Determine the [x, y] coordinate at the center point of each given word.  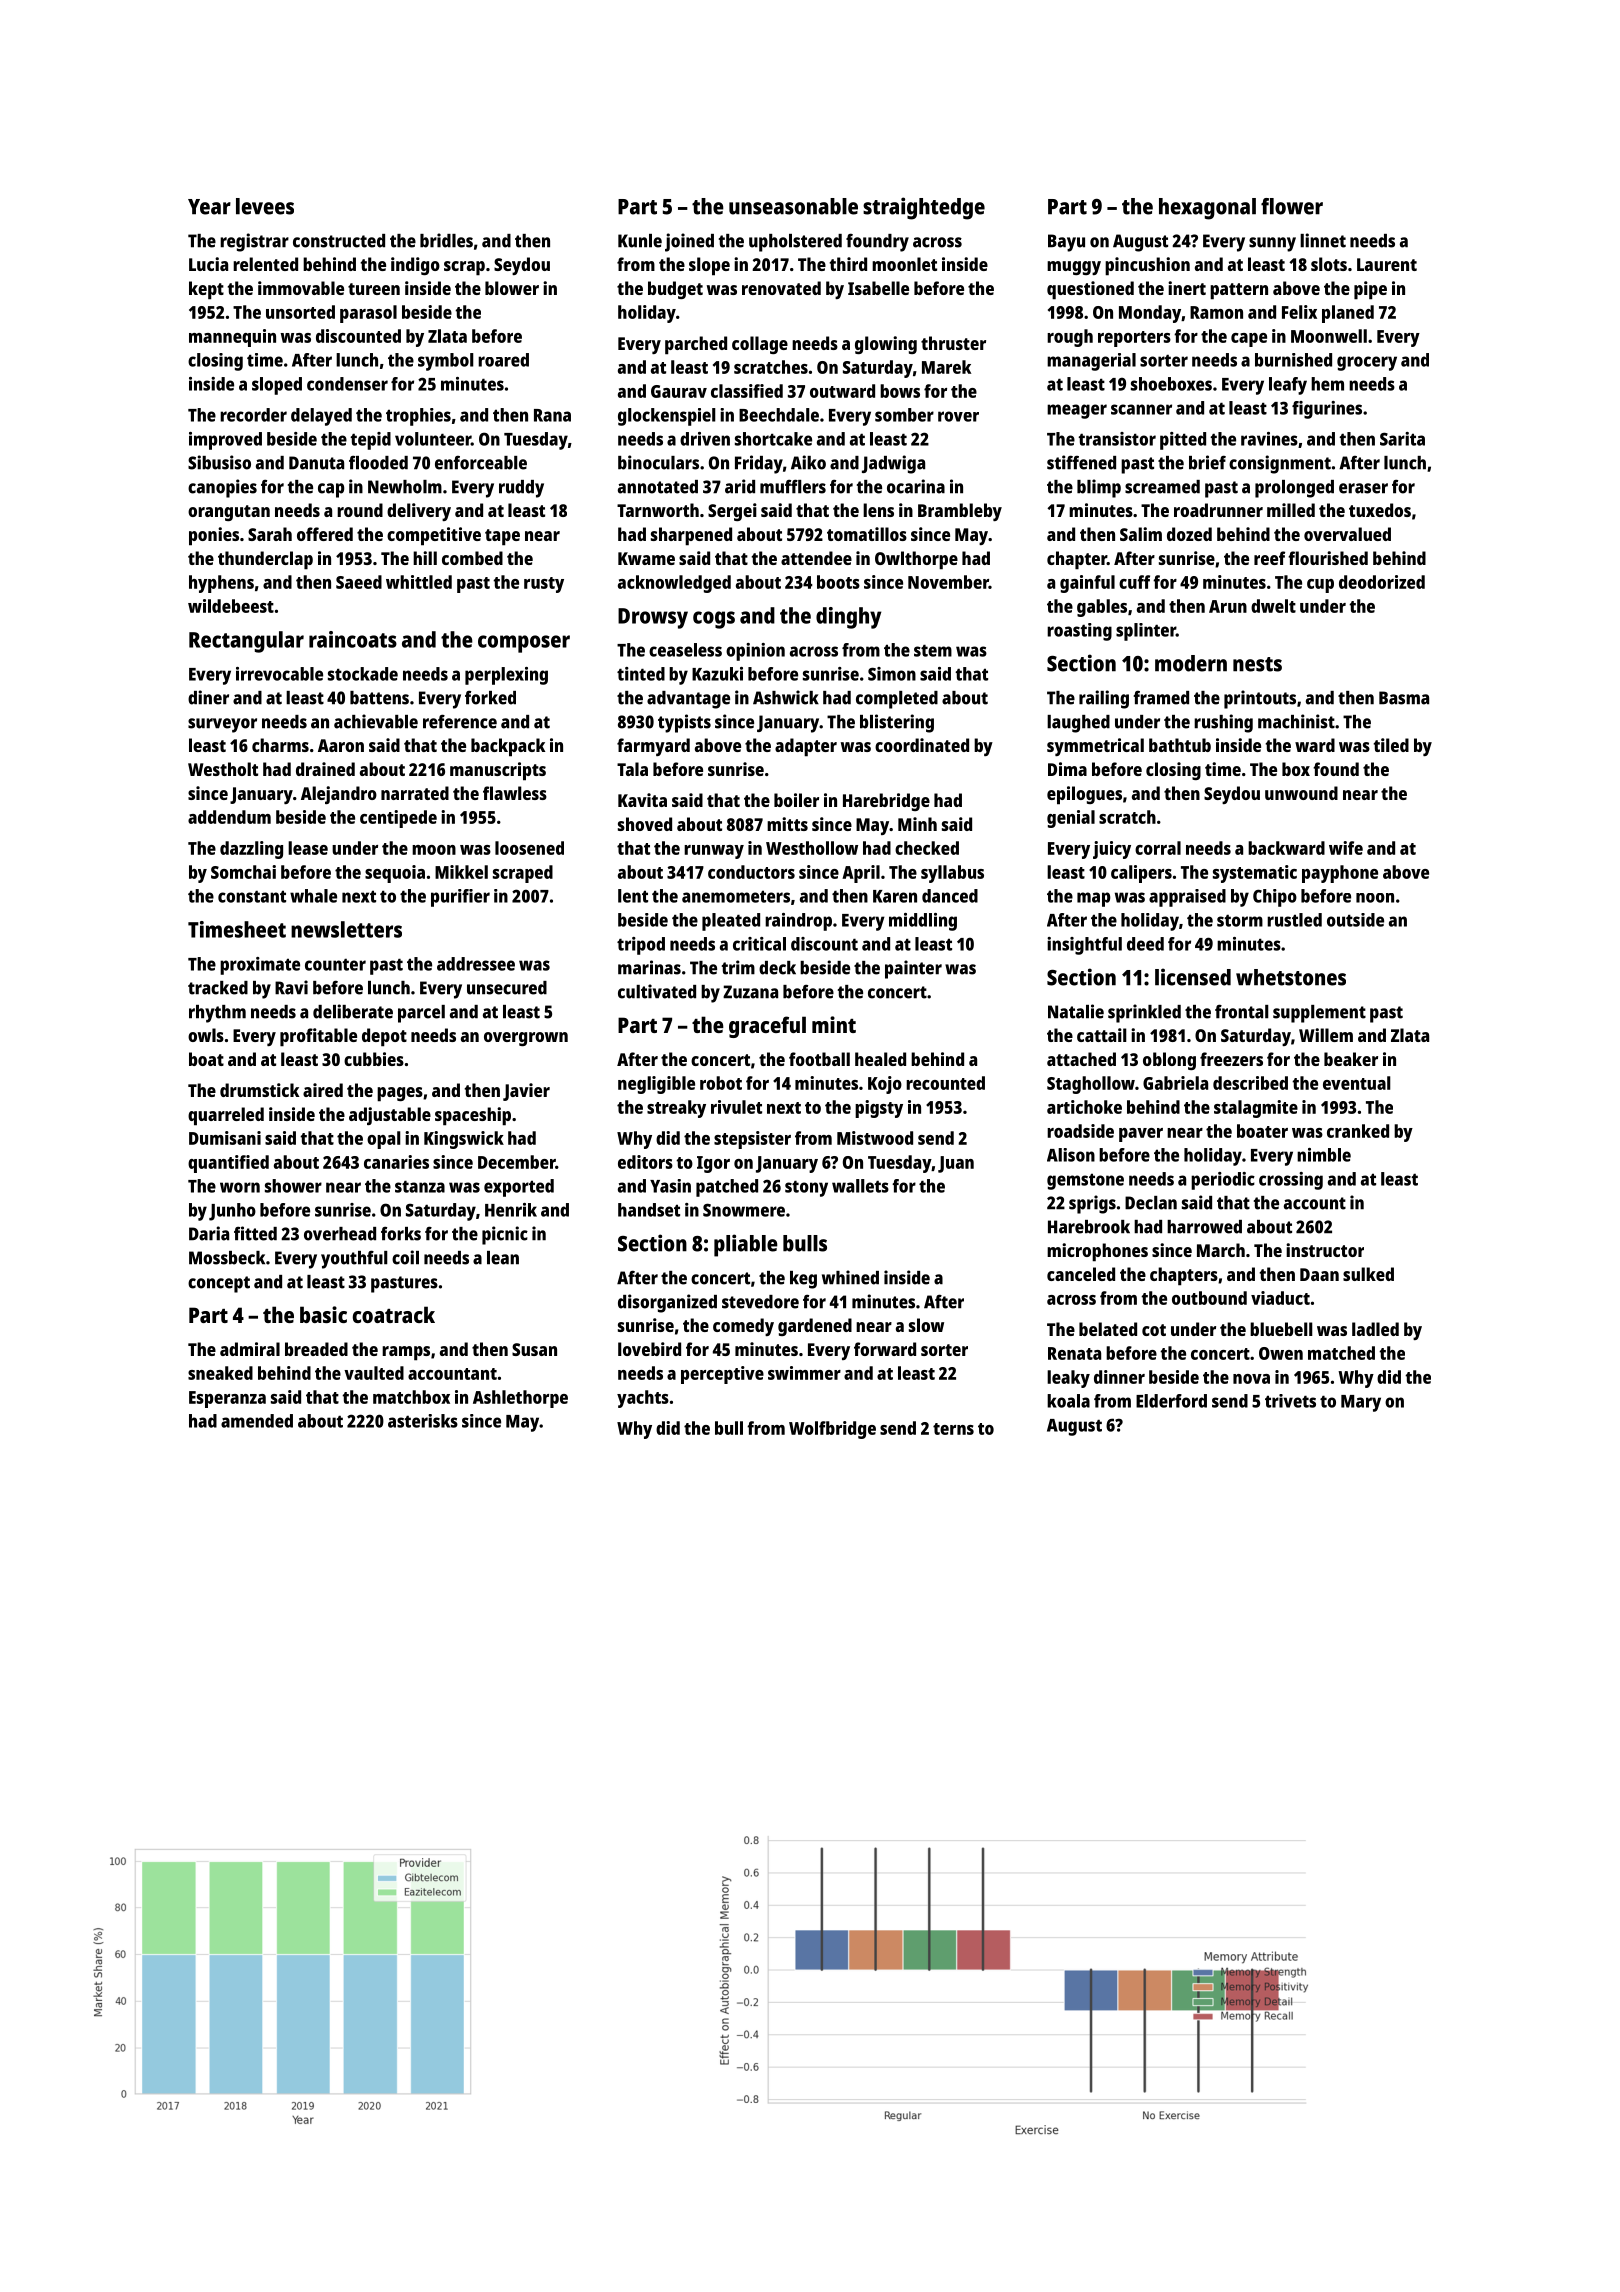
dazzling [251, 850]
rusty [544, 585]
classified [747, 391]
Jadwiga [893, 464]
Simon [892, 674]
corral [1158, 848]
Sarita [1402, 439]
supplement [1319, 1014]
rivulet [736, 1107]
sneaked [220, 1373]
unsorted [300, 312]
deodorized [1382, 582]
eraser [1363, 488]
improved [225, 441]
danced [950, 896]
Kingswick [464, 1140]
